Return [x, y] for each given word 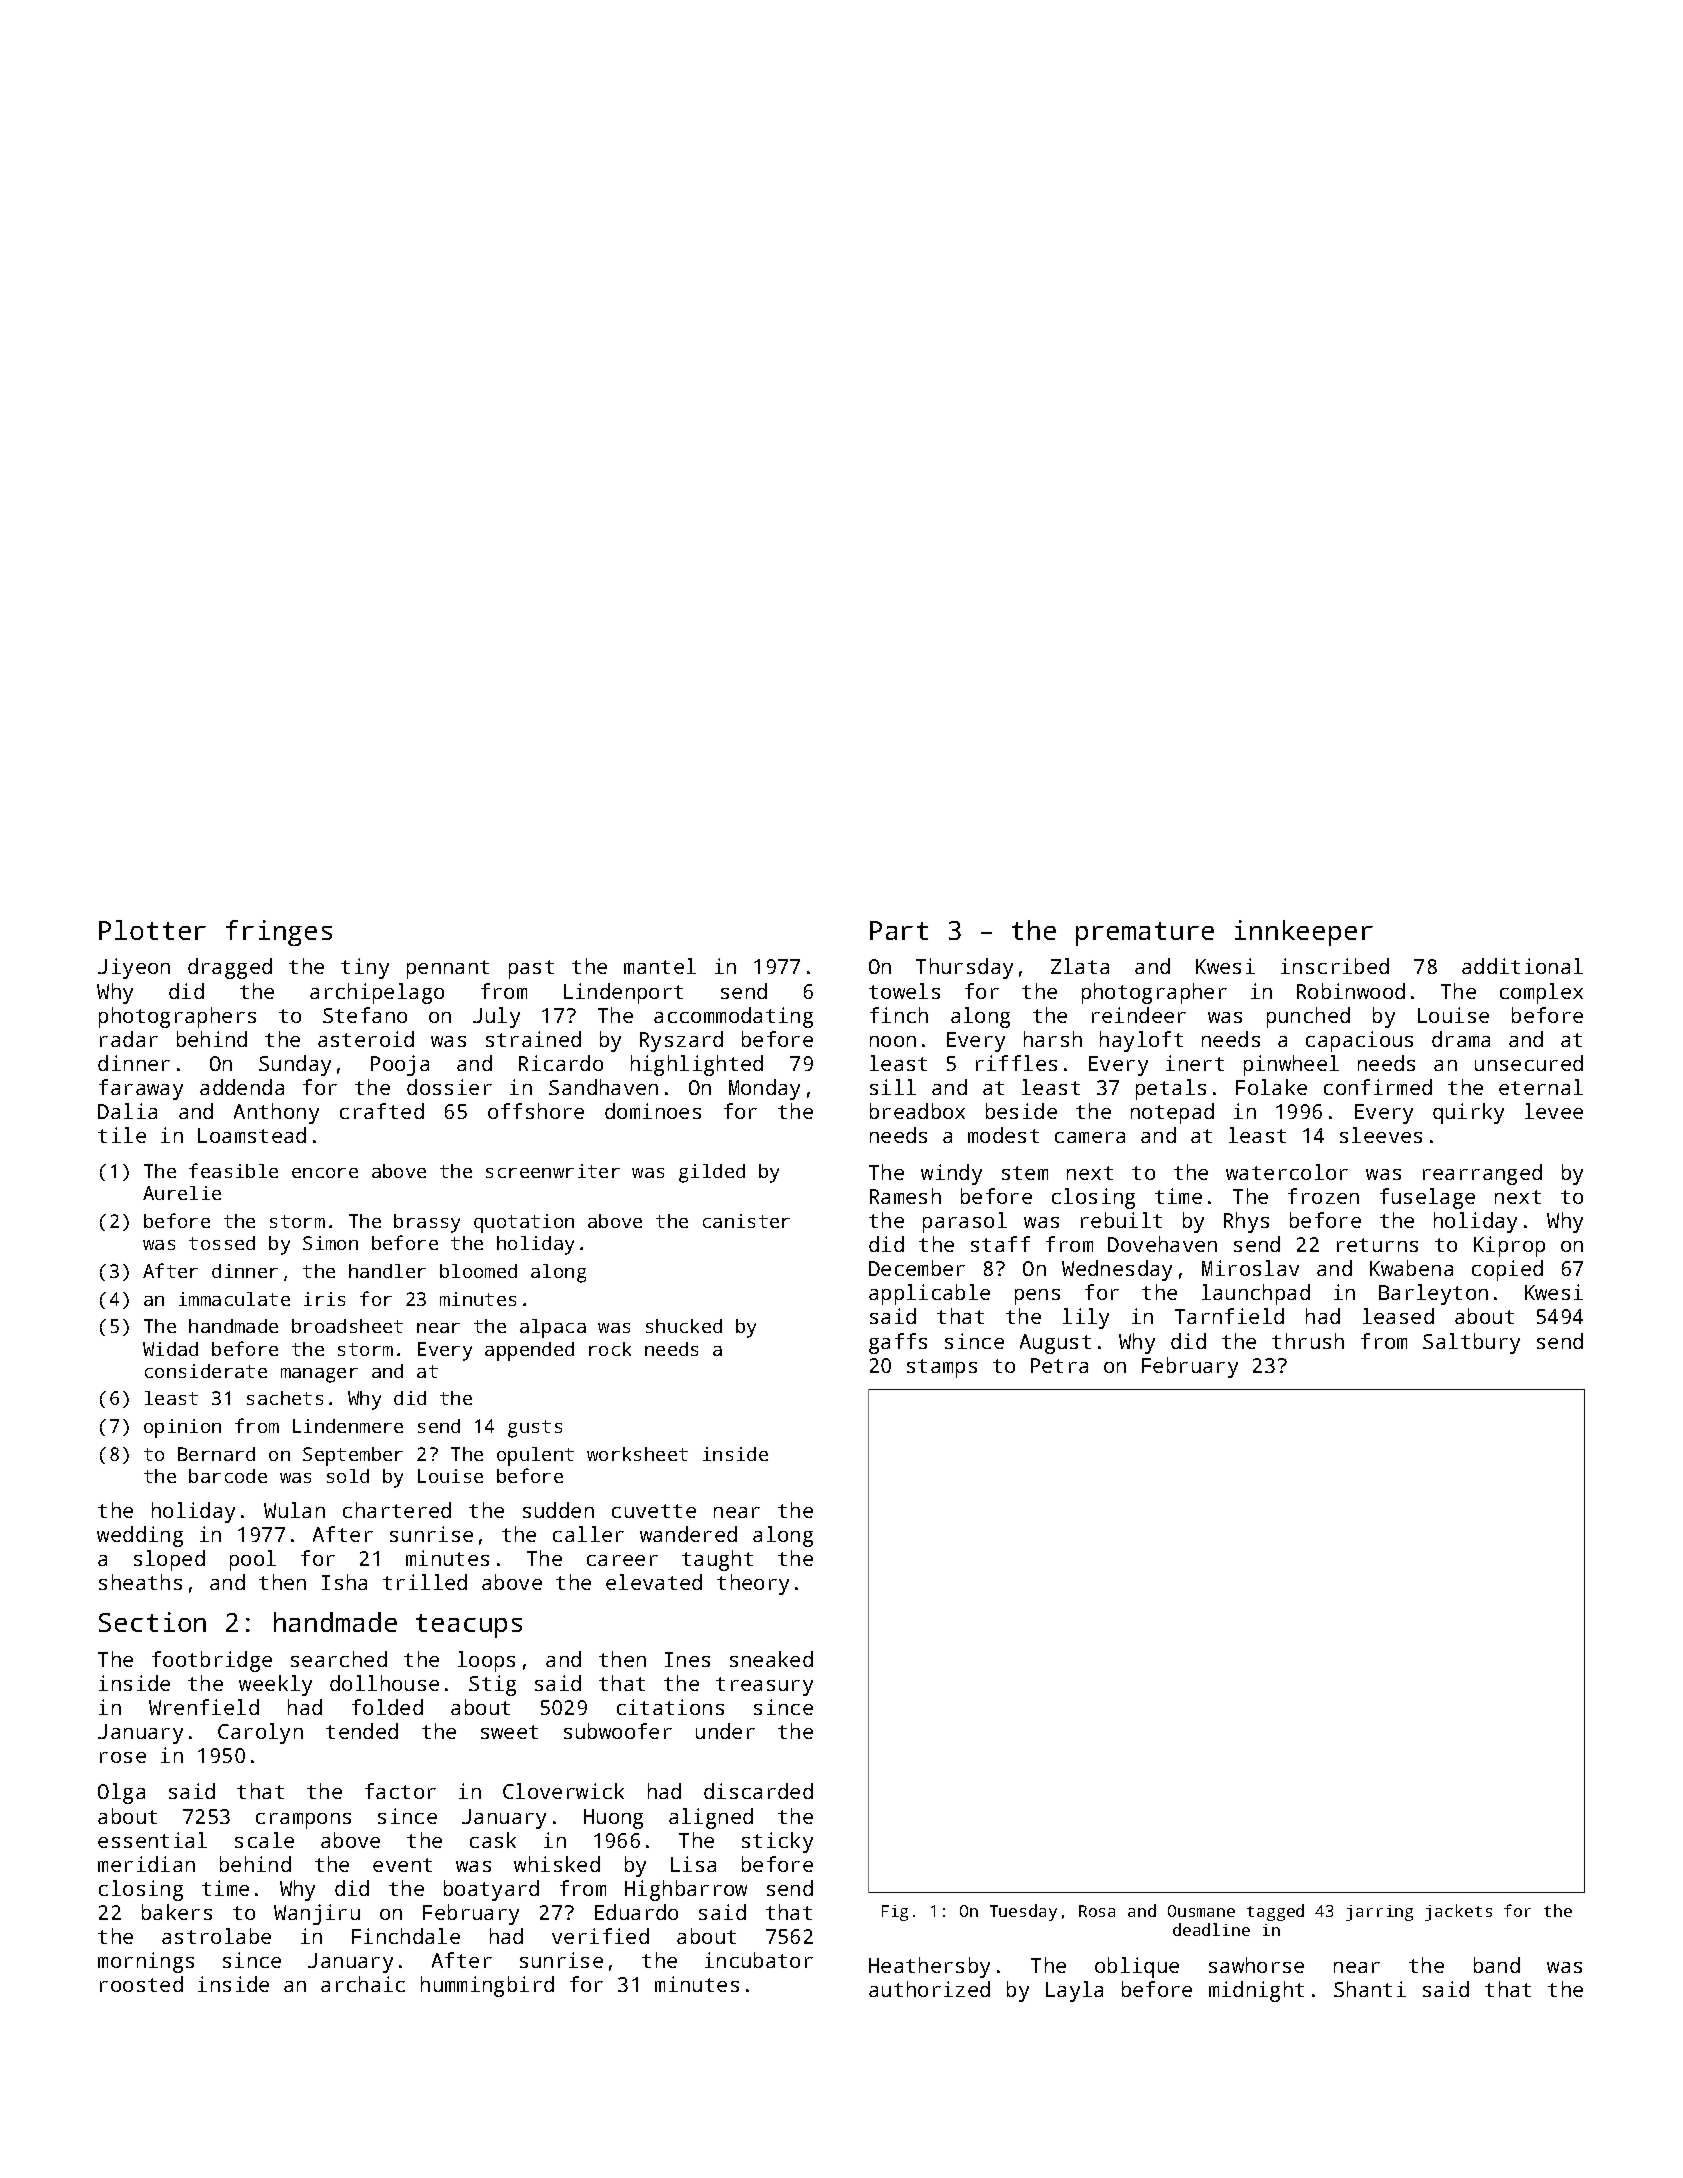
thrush [1308, 1341]
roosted [141, 1984]
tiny [365, 968]
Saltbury [1471, 1343]
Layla [1074, 1991]
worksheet [637, 1454]
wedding [140, 1536]
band [1497, 1965]
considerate [206, 1371]
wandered [688, 1534]
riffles [1016, 1063]
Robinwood [1351, 991]
